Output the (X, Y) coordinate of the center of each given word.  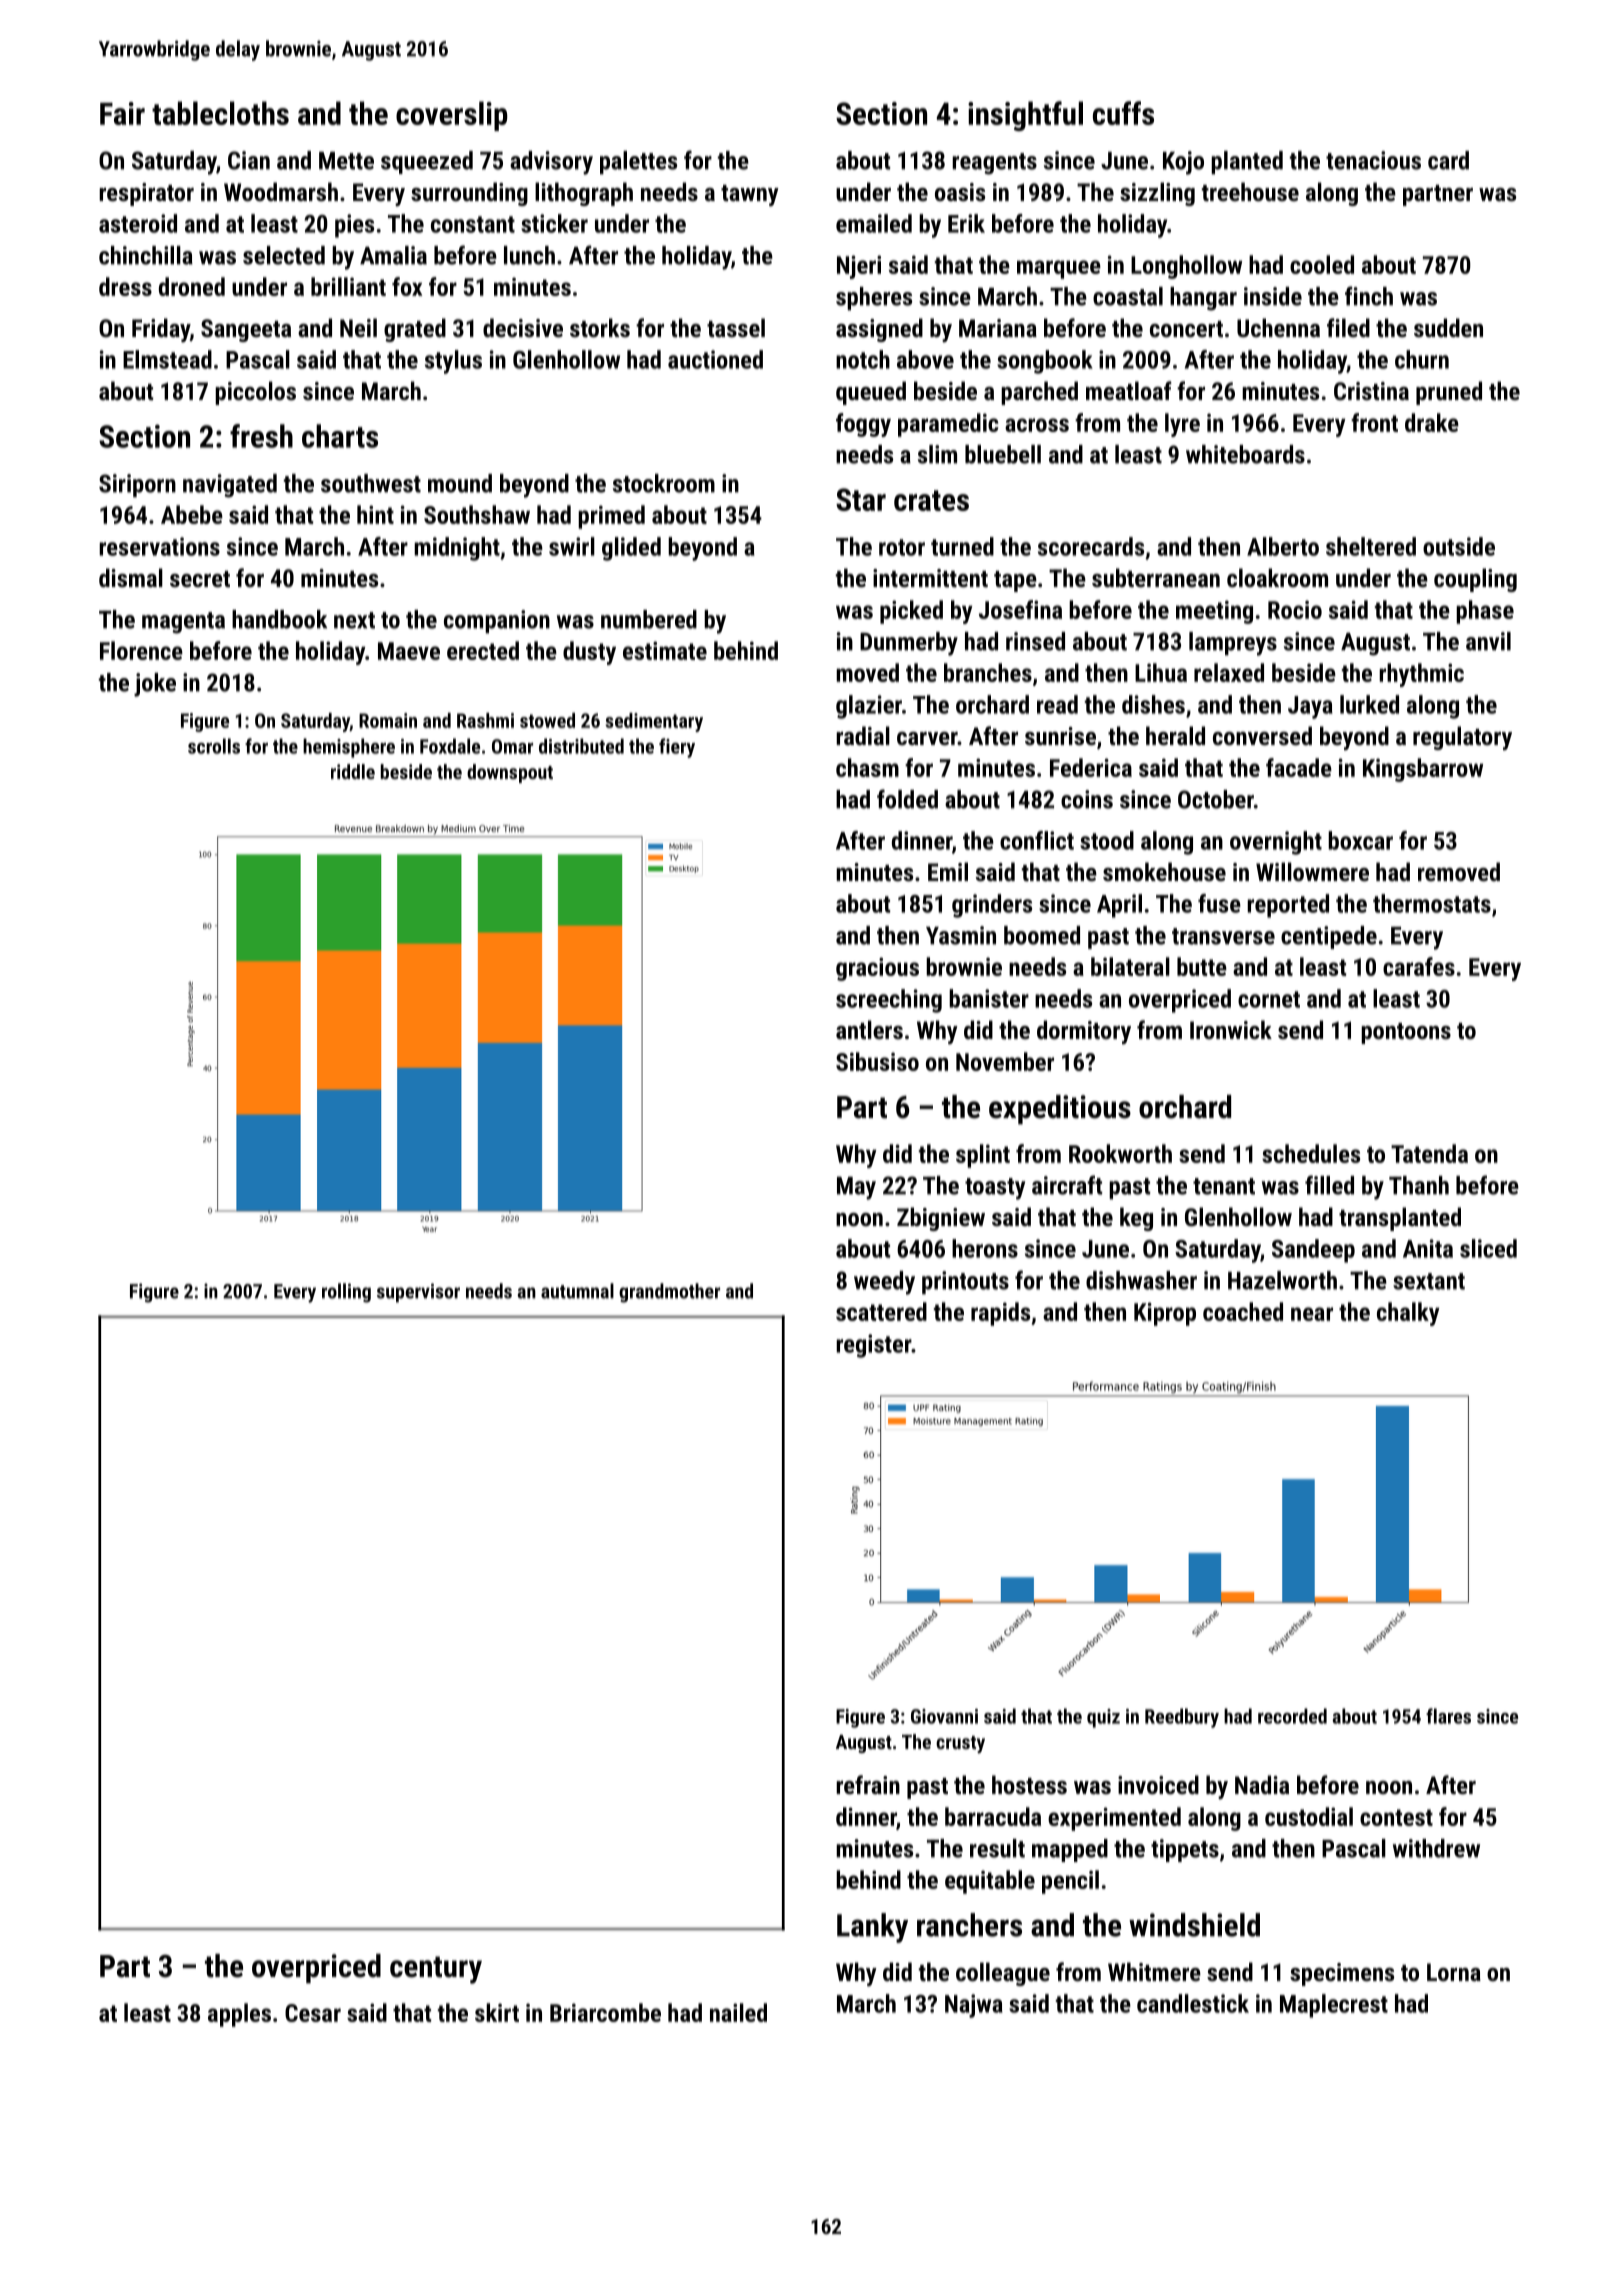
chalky (1408, 1314)
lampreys (1233, 644)
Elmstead (167, 359)
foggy (863, 425)
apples (239, 2015)
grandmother (669, 1293)
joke (155, 685)
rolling (346, 1293)
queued (871, 393)
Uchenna (1278, 327)
